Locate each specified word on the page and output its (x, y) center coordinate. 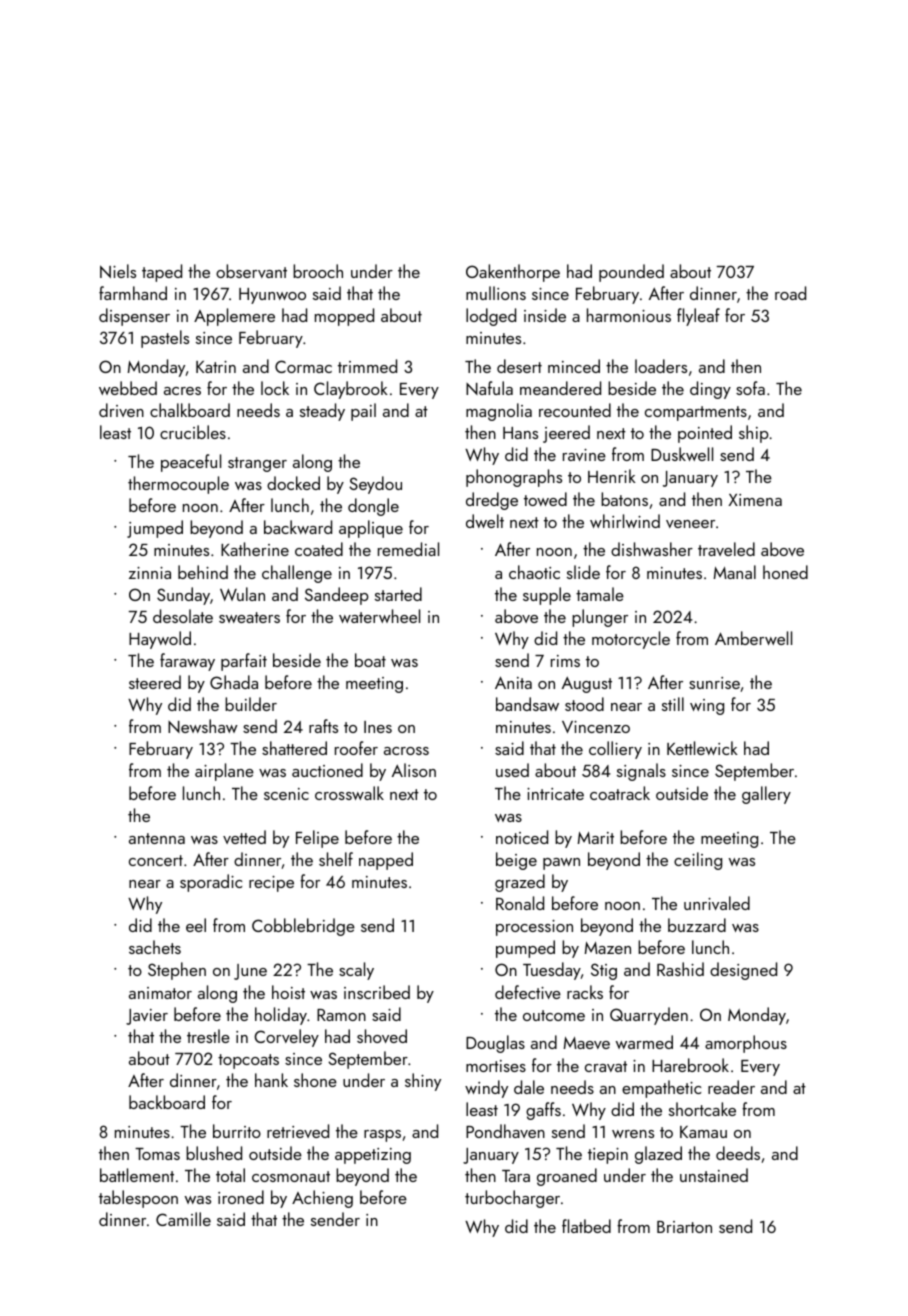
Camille (183, 1219)
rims (565, 661)
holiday (281, 1016)
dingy (710, 390)
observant (251, 271)
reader (731, 1087)
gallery (766, 795)
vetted (244, 837)
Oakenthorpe (513, 273)
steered (155, 682)
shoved (382, 1036)
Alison (414, 770)
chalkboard (190, 410)
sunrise (714, 683)
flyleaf (698, 317)
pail (363, 412)
